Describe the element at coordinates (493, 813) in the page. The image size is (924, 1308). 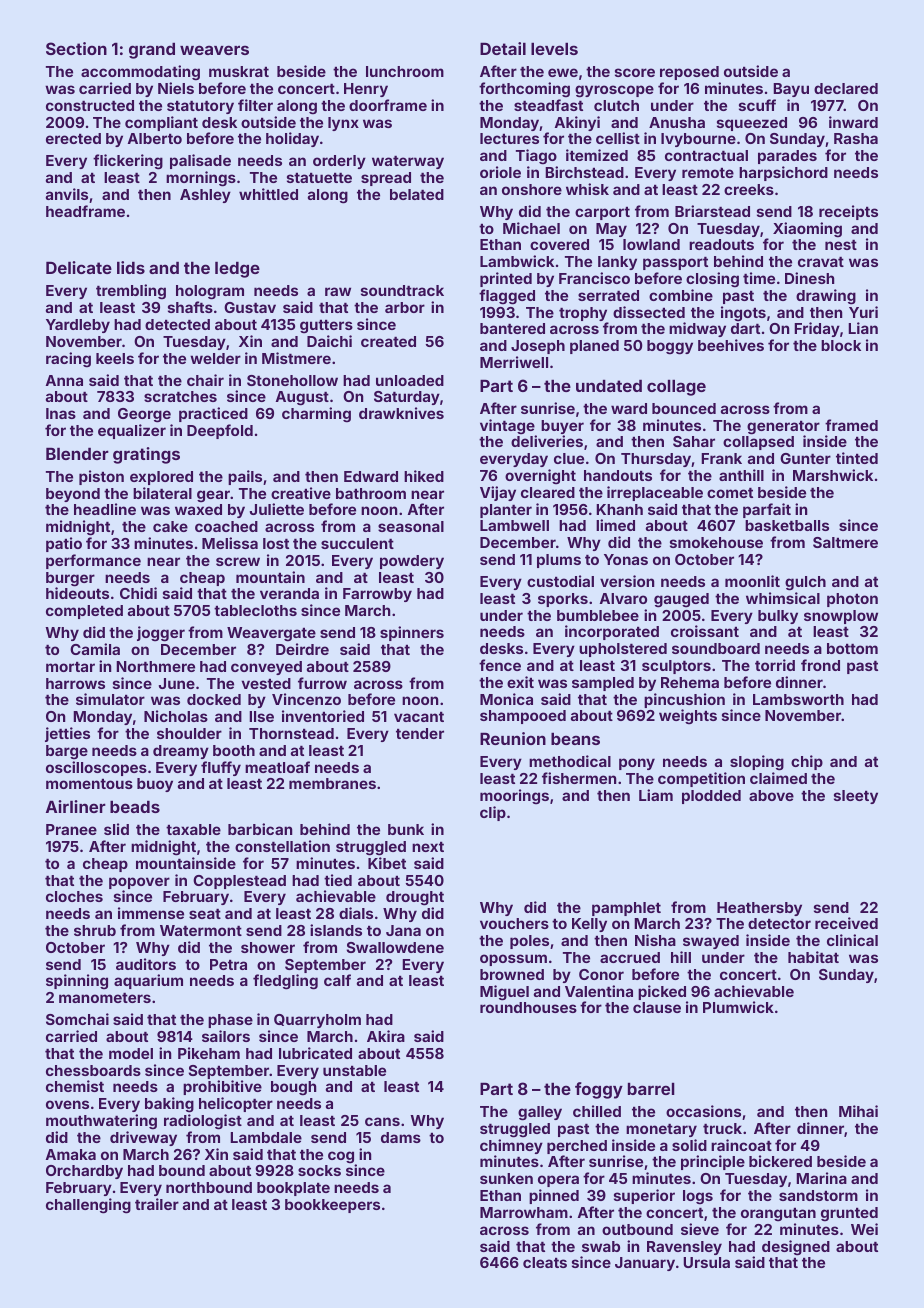
I see `clip` at that location.
